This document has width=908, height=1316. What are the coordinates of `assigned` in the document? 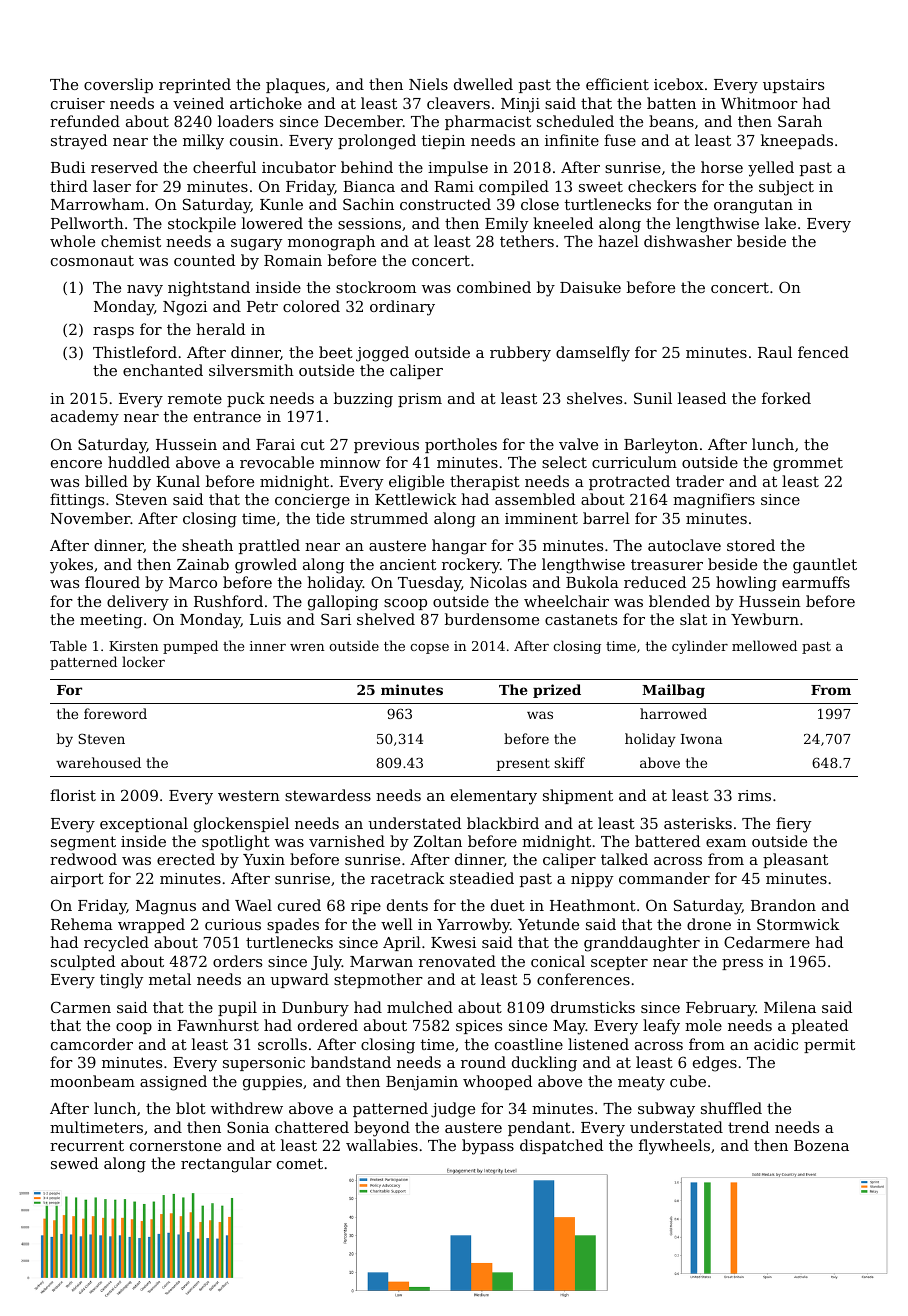 It's located at (173, 1083).
